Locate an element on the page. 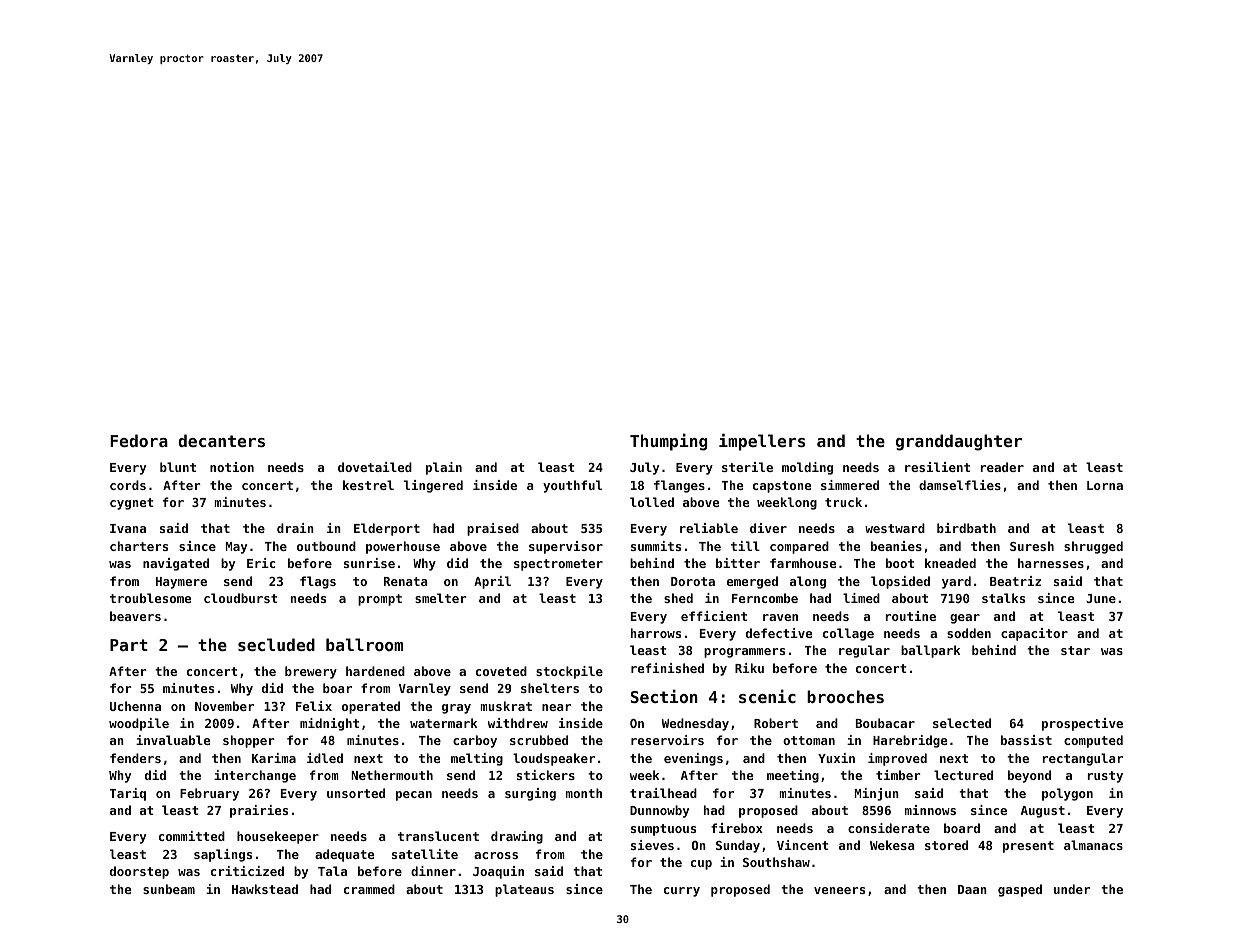 This image has width=1233, height=952. decanters is located at coordinates (221, 440).
